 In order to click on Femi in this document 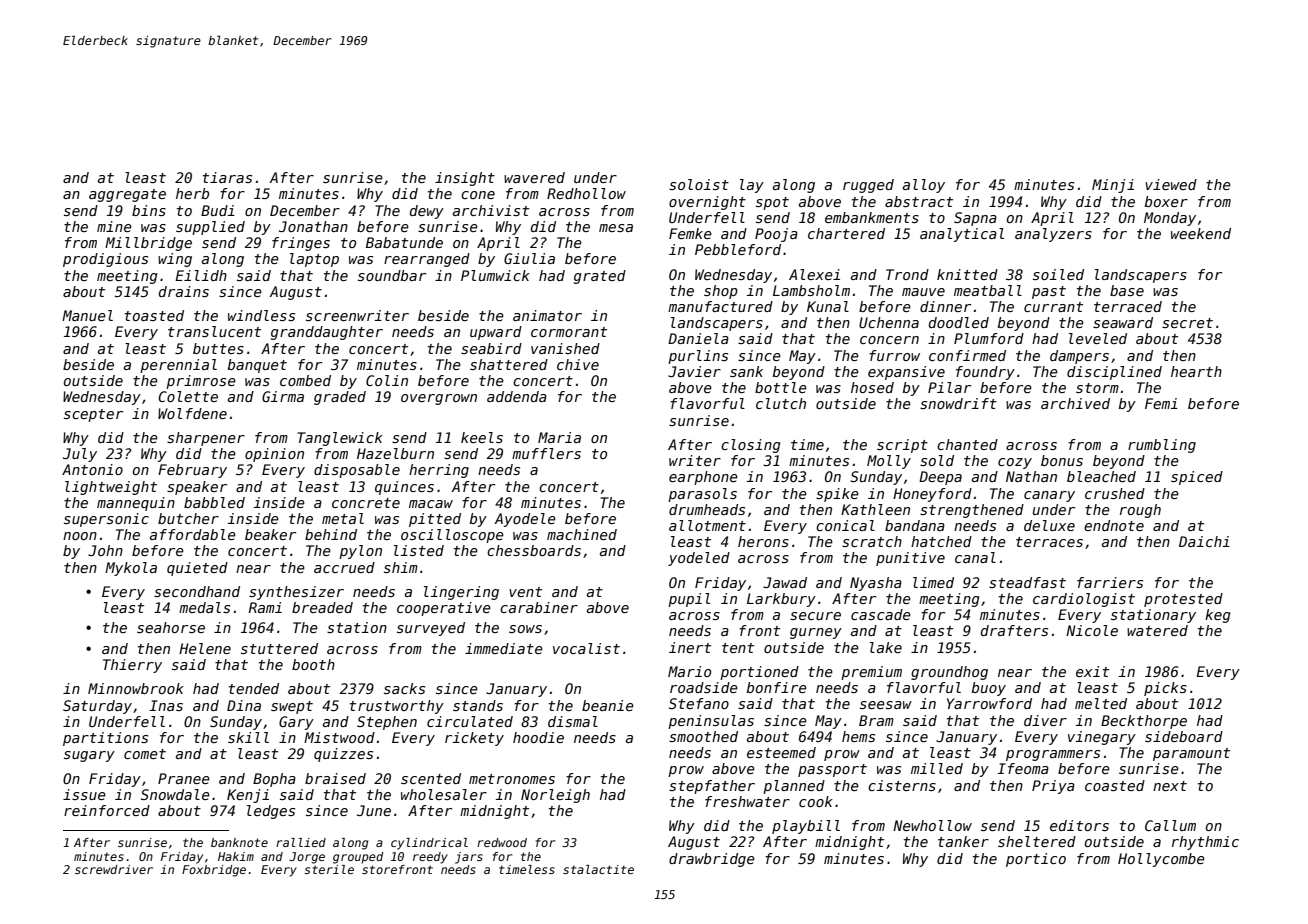, I will do `click(1161, 403)`.
